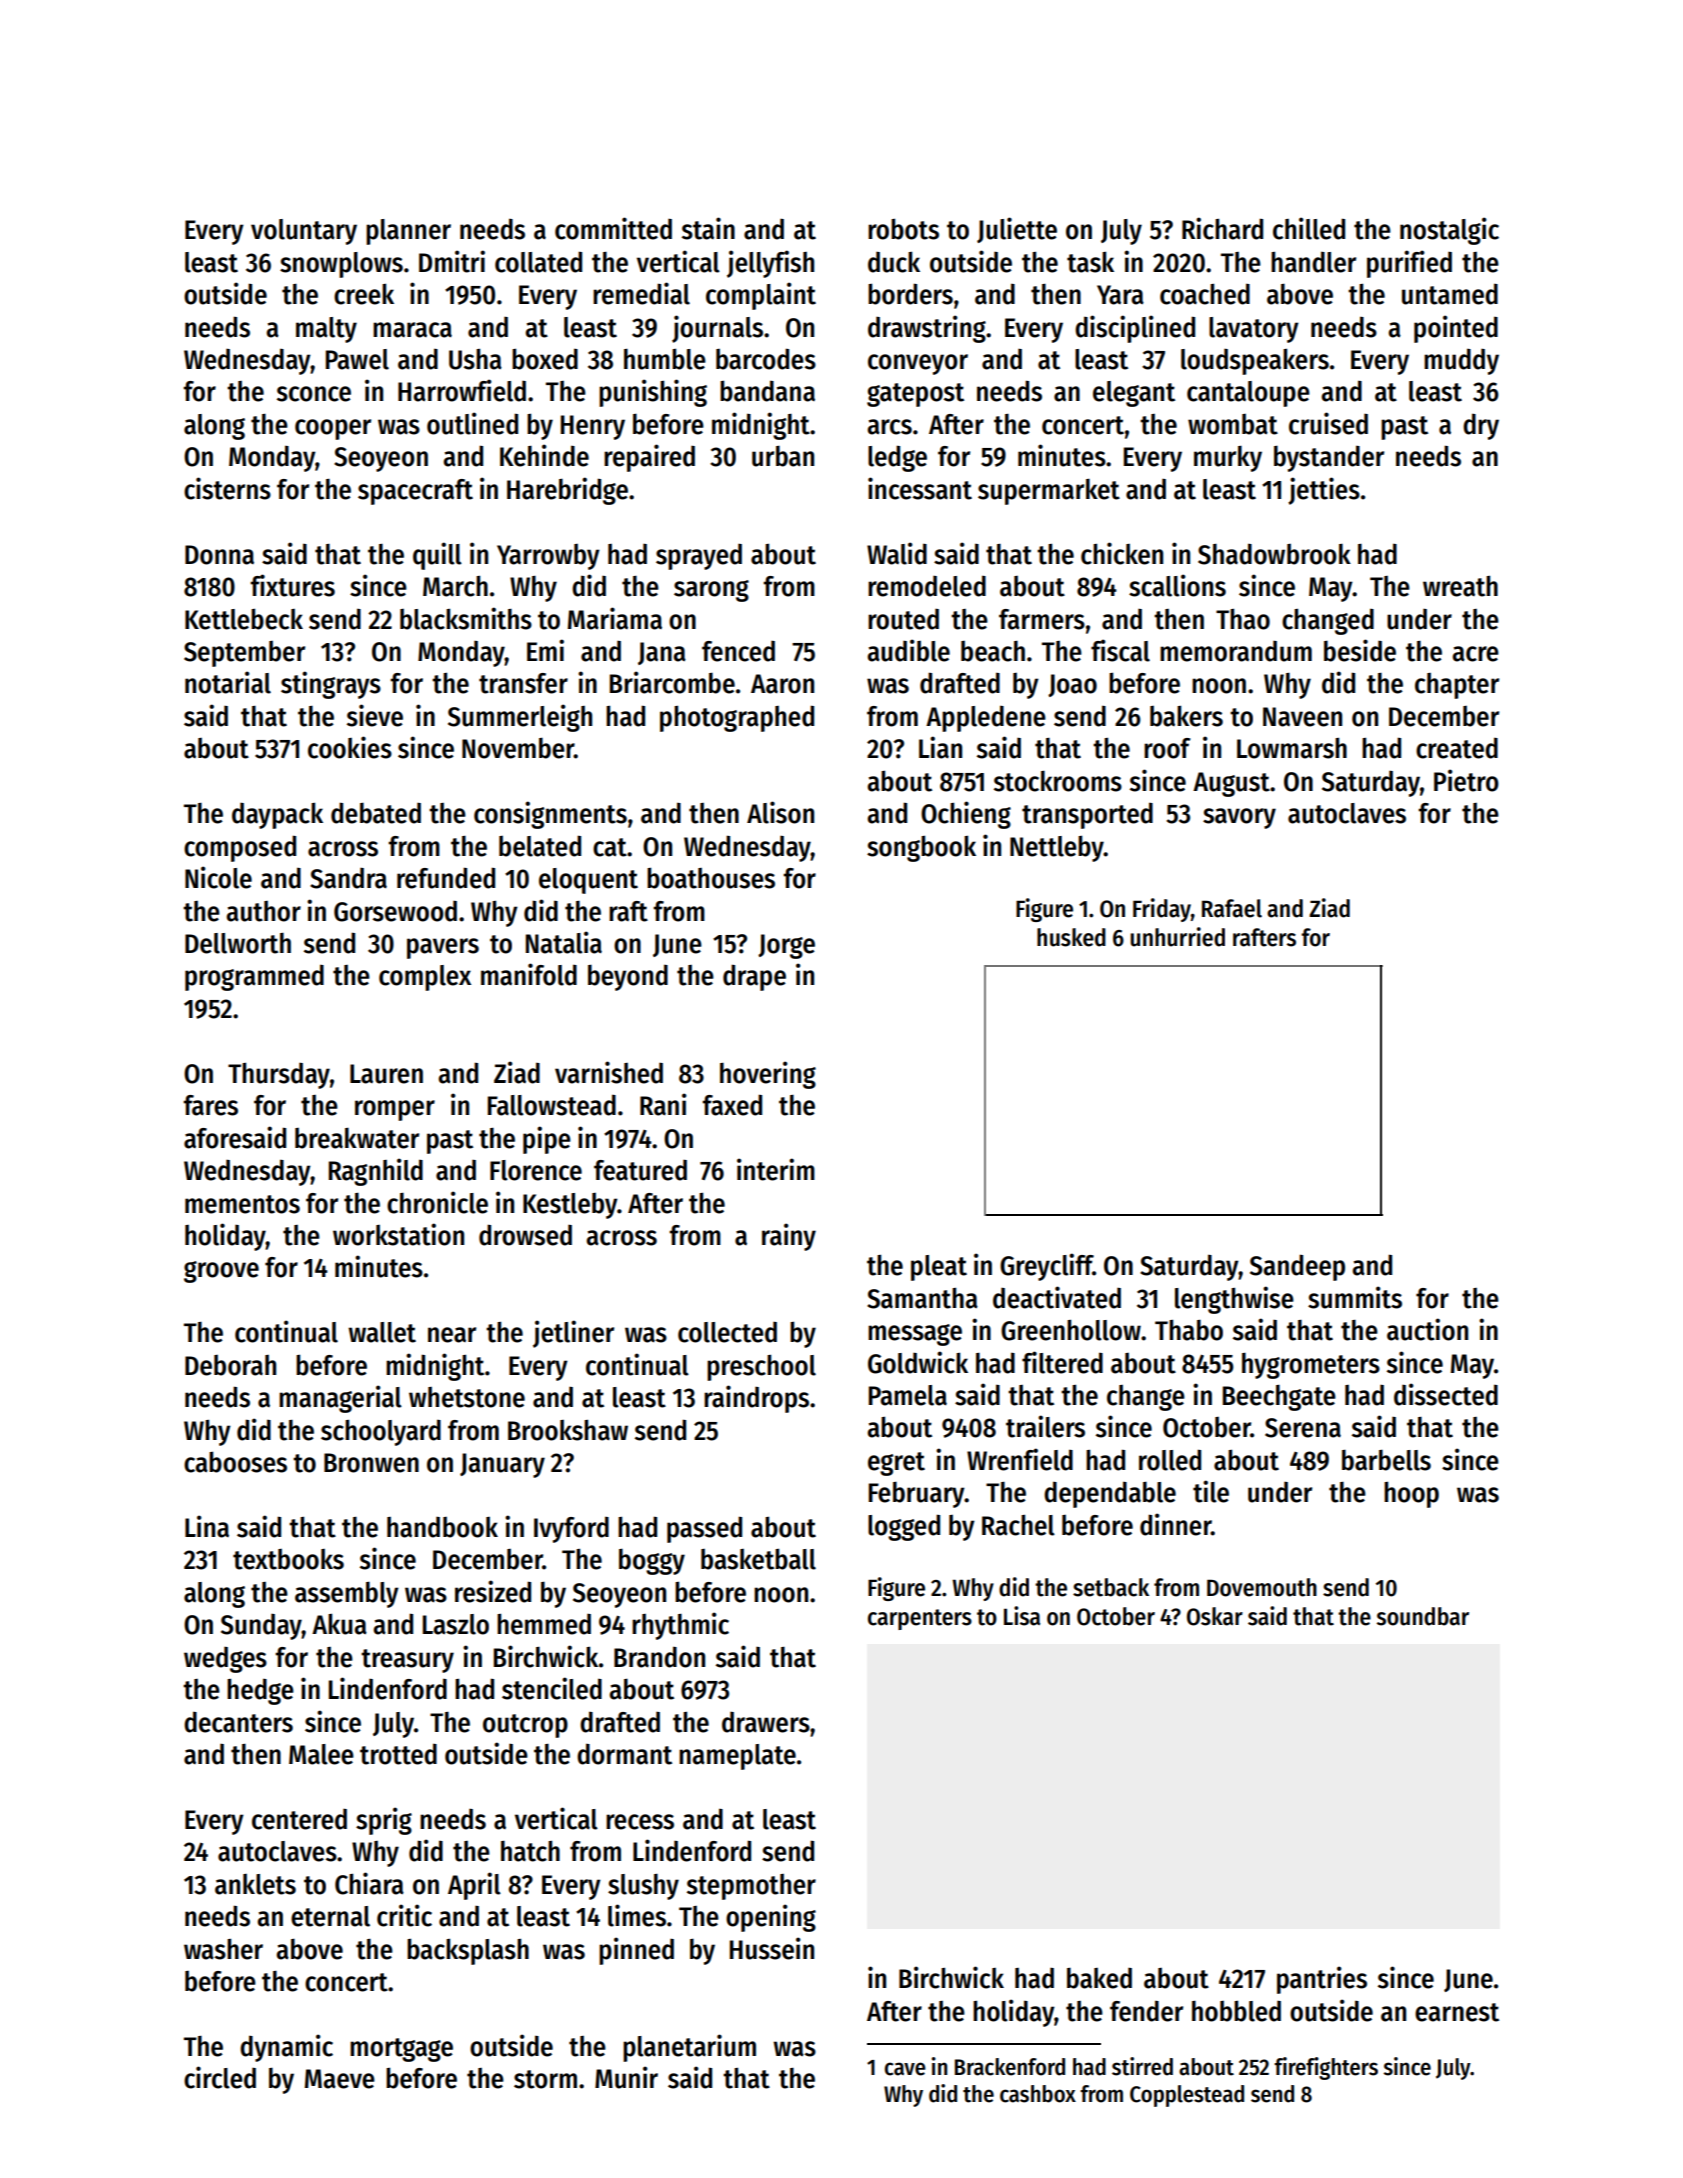 The image size is (1683, 2178). Describe the element at coordinates (304, 232) in the page. I see `voluntary` at that location.
